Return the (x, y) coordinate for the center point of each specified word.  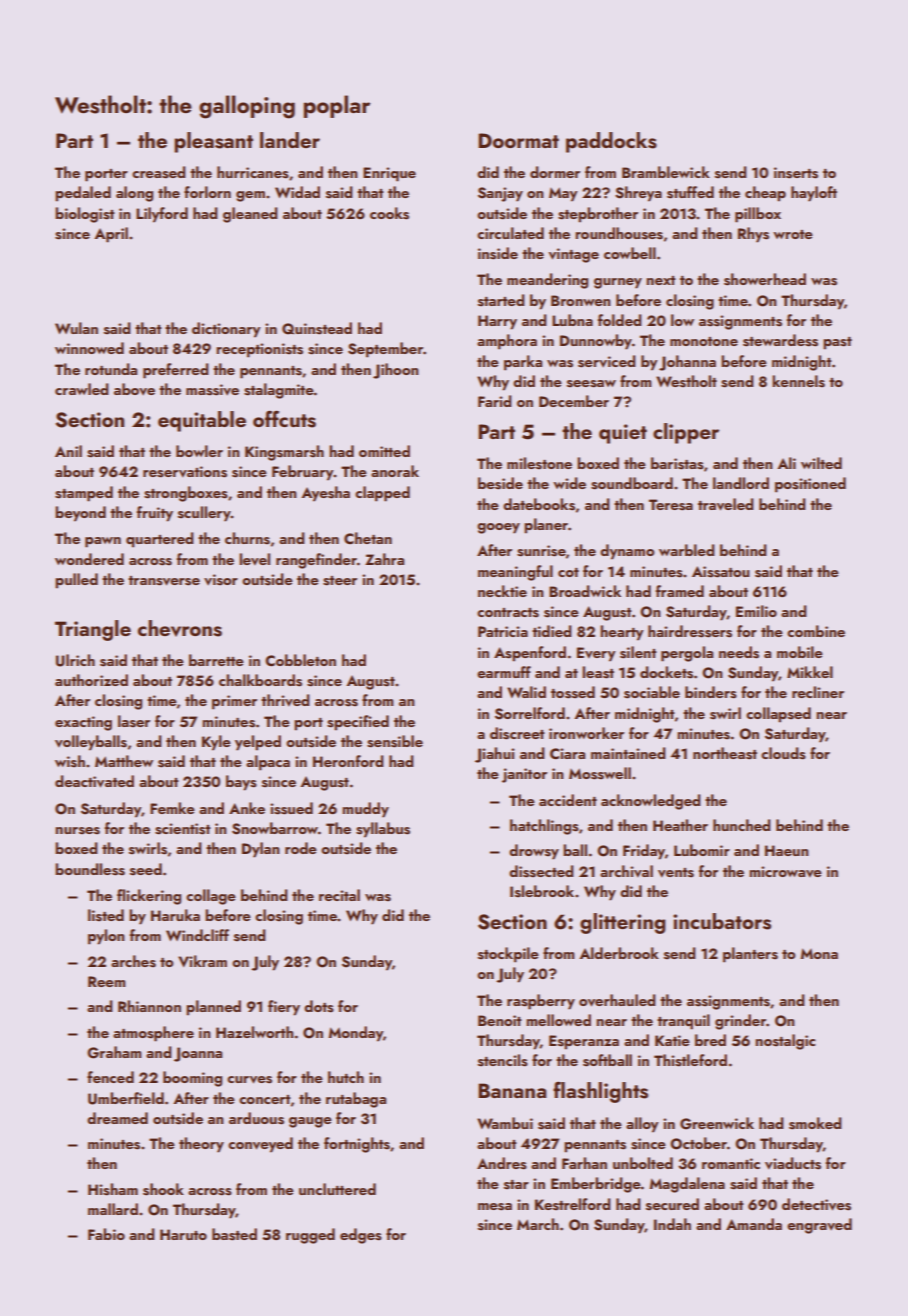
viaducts (793, 1163)
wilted (821, 463)
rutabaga (356, 1100)
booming (192, 1079)
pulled (76, 581)
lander (290, 140)
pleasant (213, 142)
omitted (384, 451)
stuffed (690, 192)
